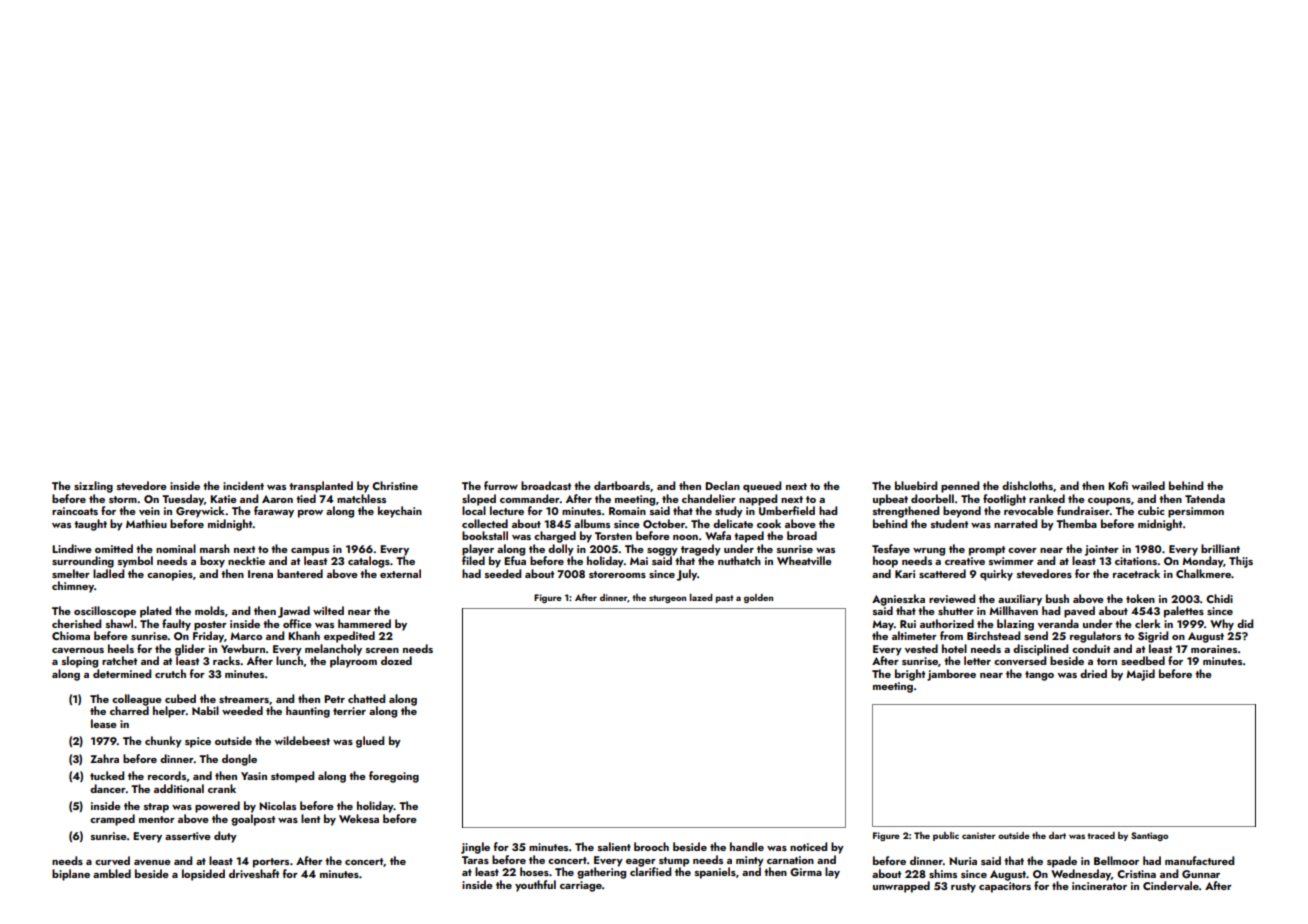 The image size is (1308, 924). What do you see at coordinates (769, 523) in the screenshot?
I see `cook` at bounding box center [769, 523].
